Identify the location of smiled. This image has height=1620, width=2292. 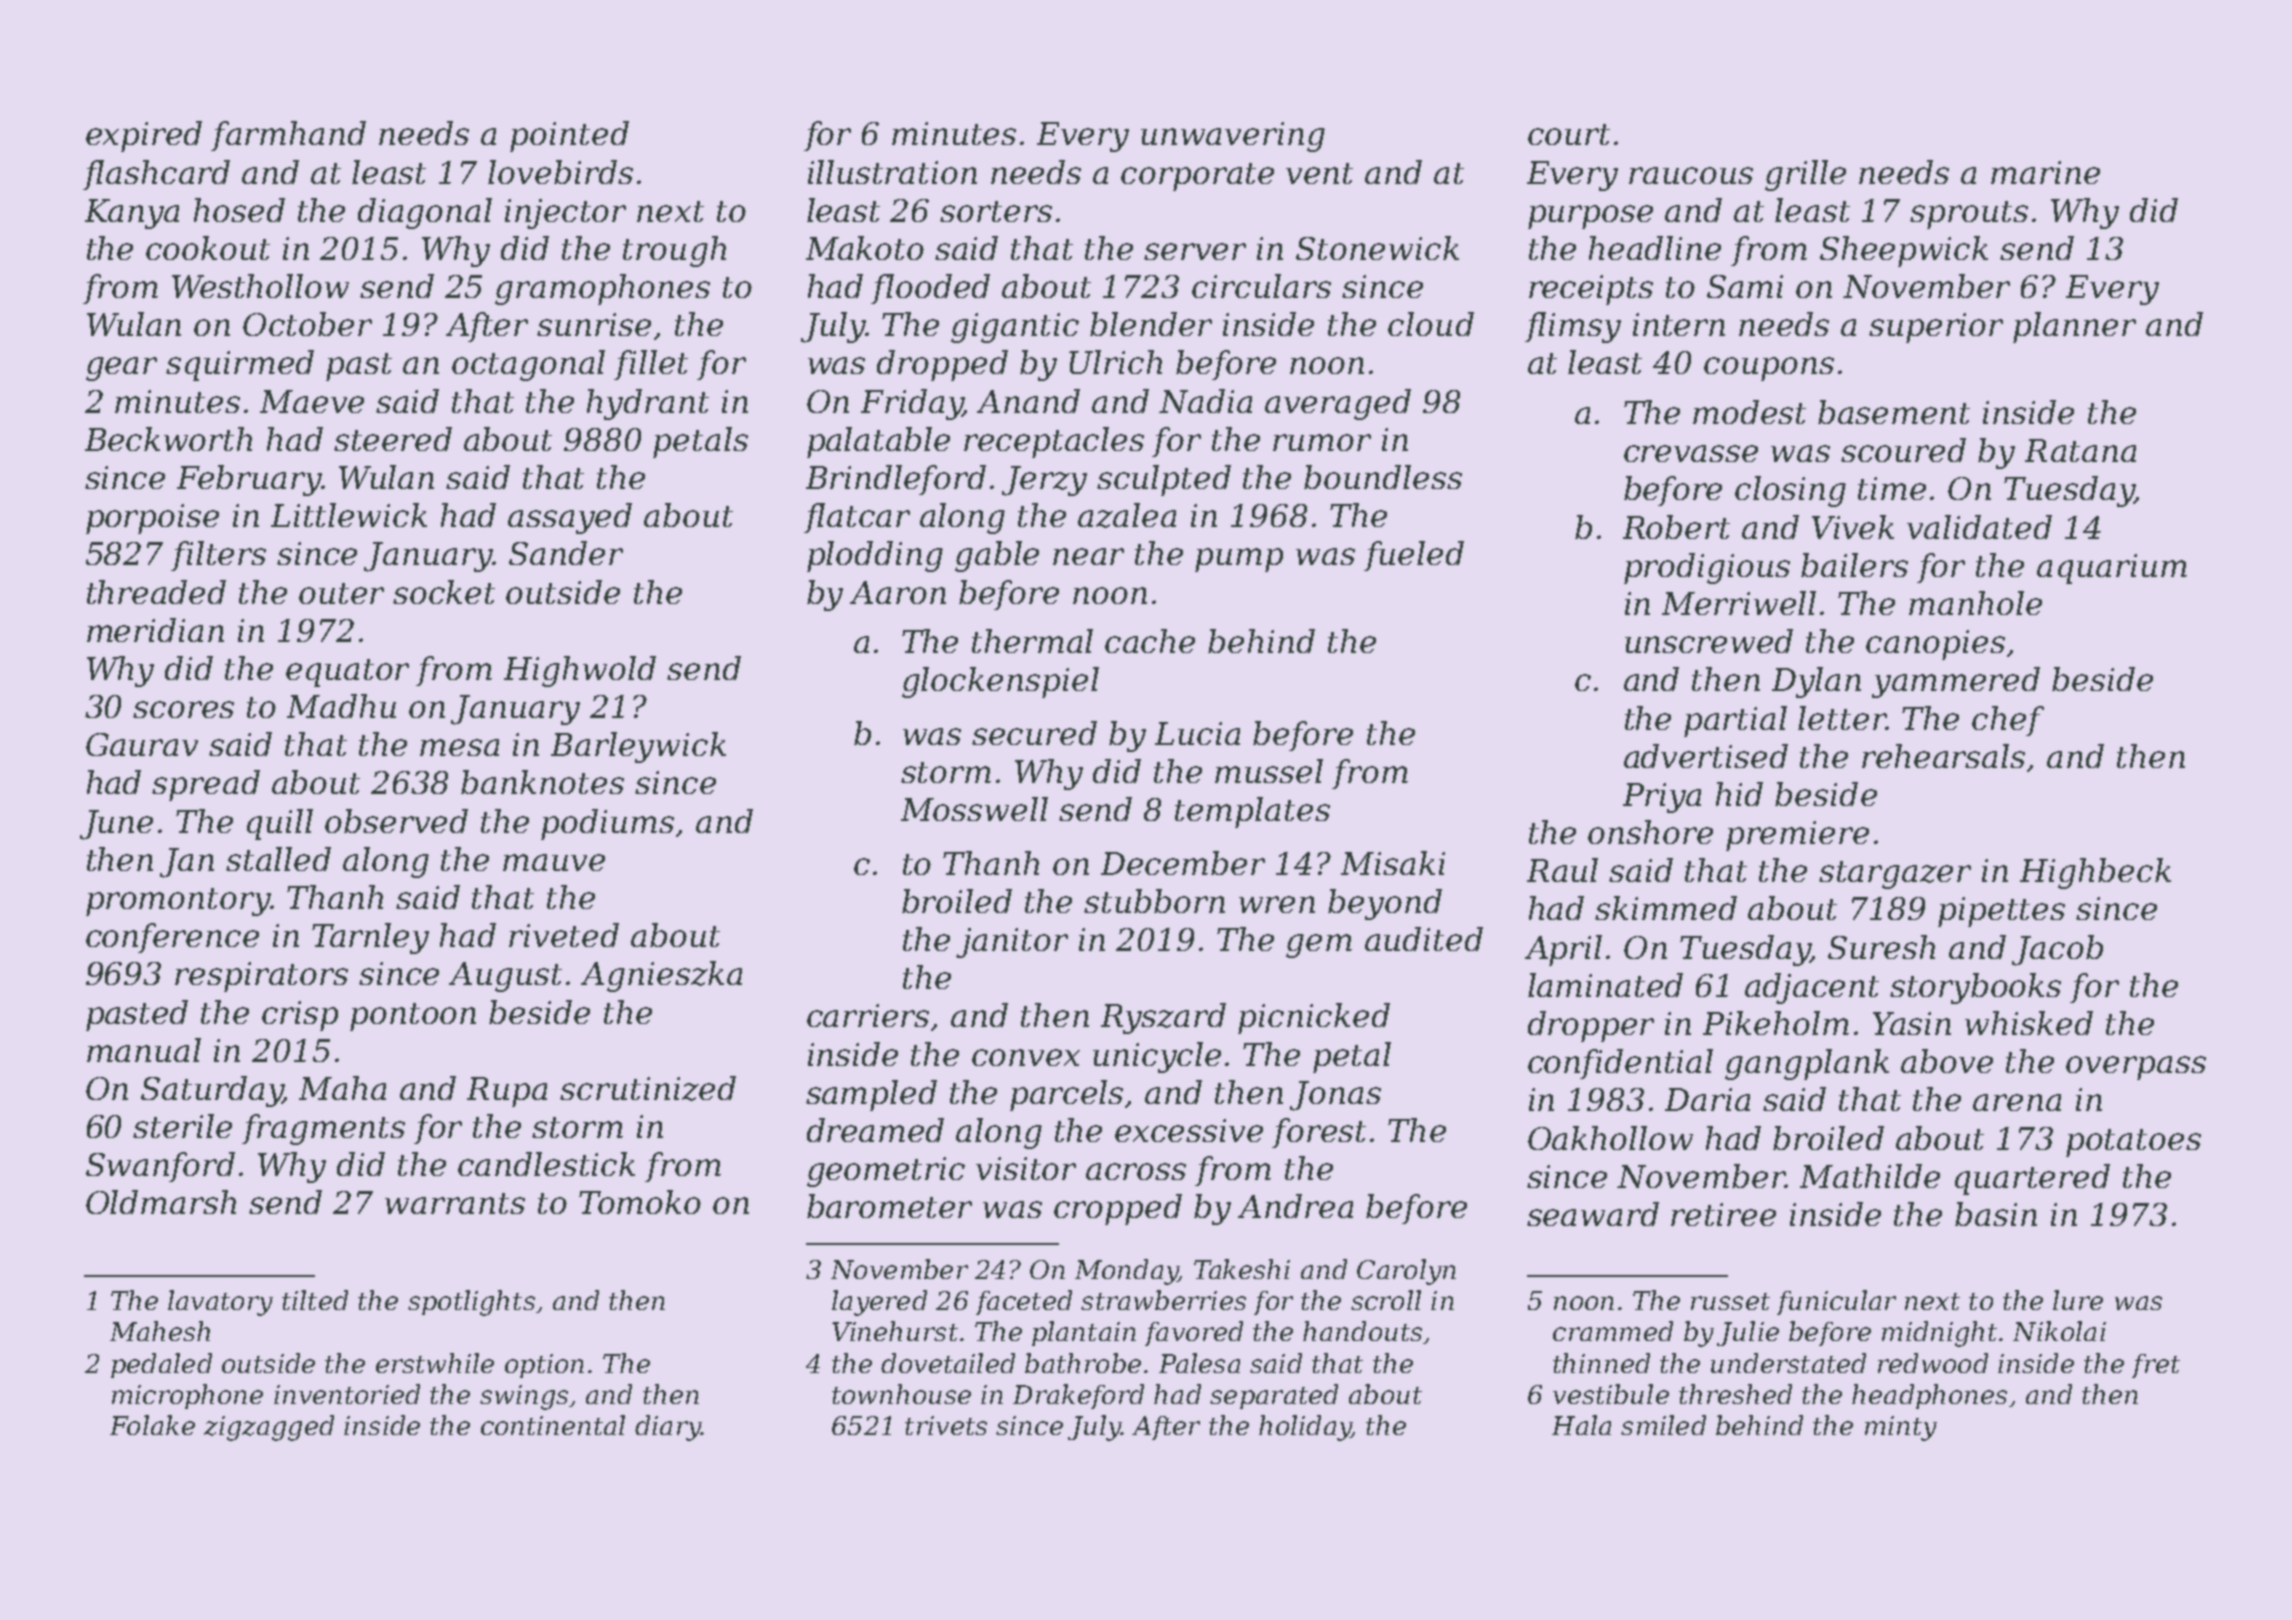
(1663, 1425).
